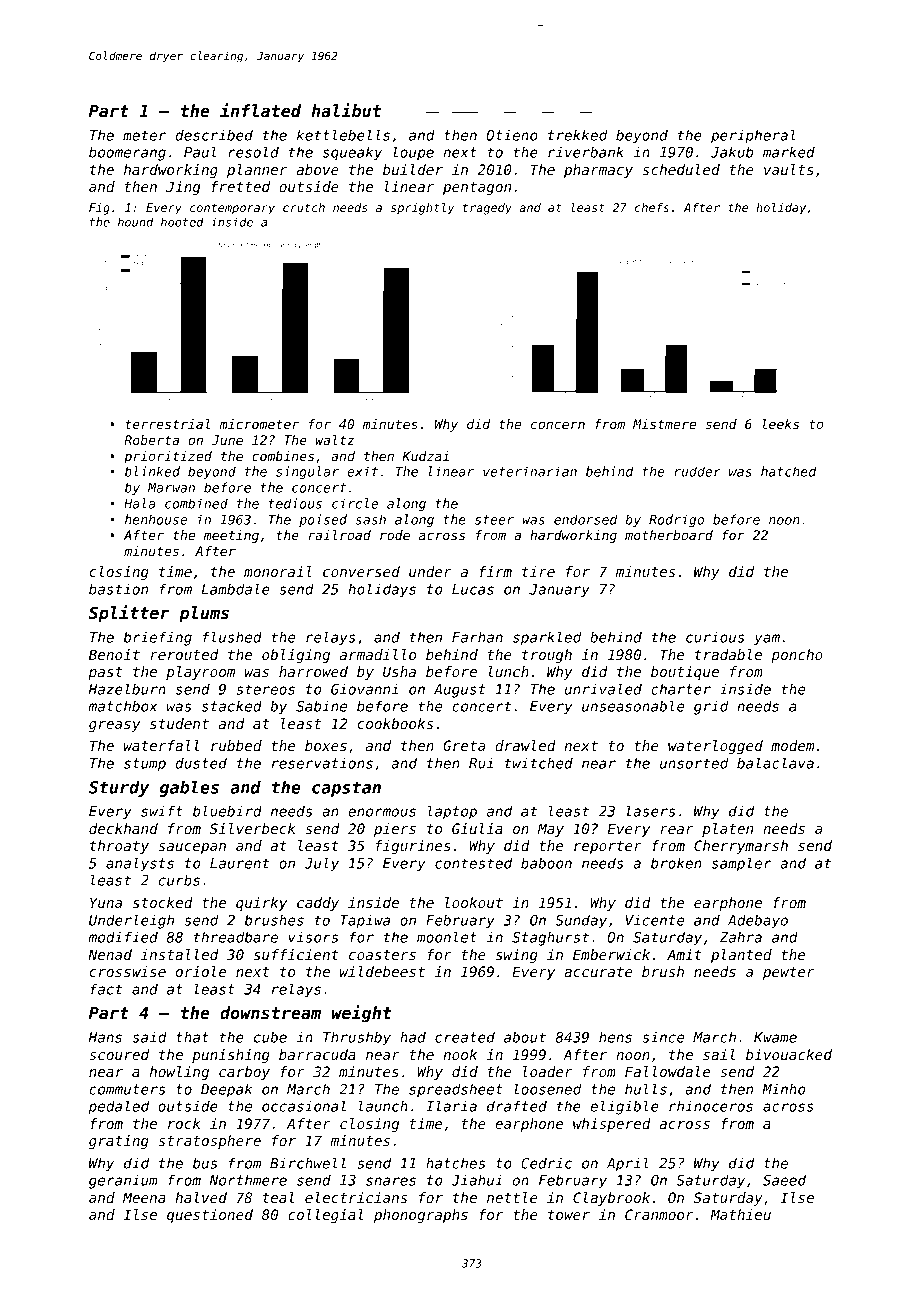  Describe the element at coordinates (240, 186) in the image. I see `fretted` at that location.
